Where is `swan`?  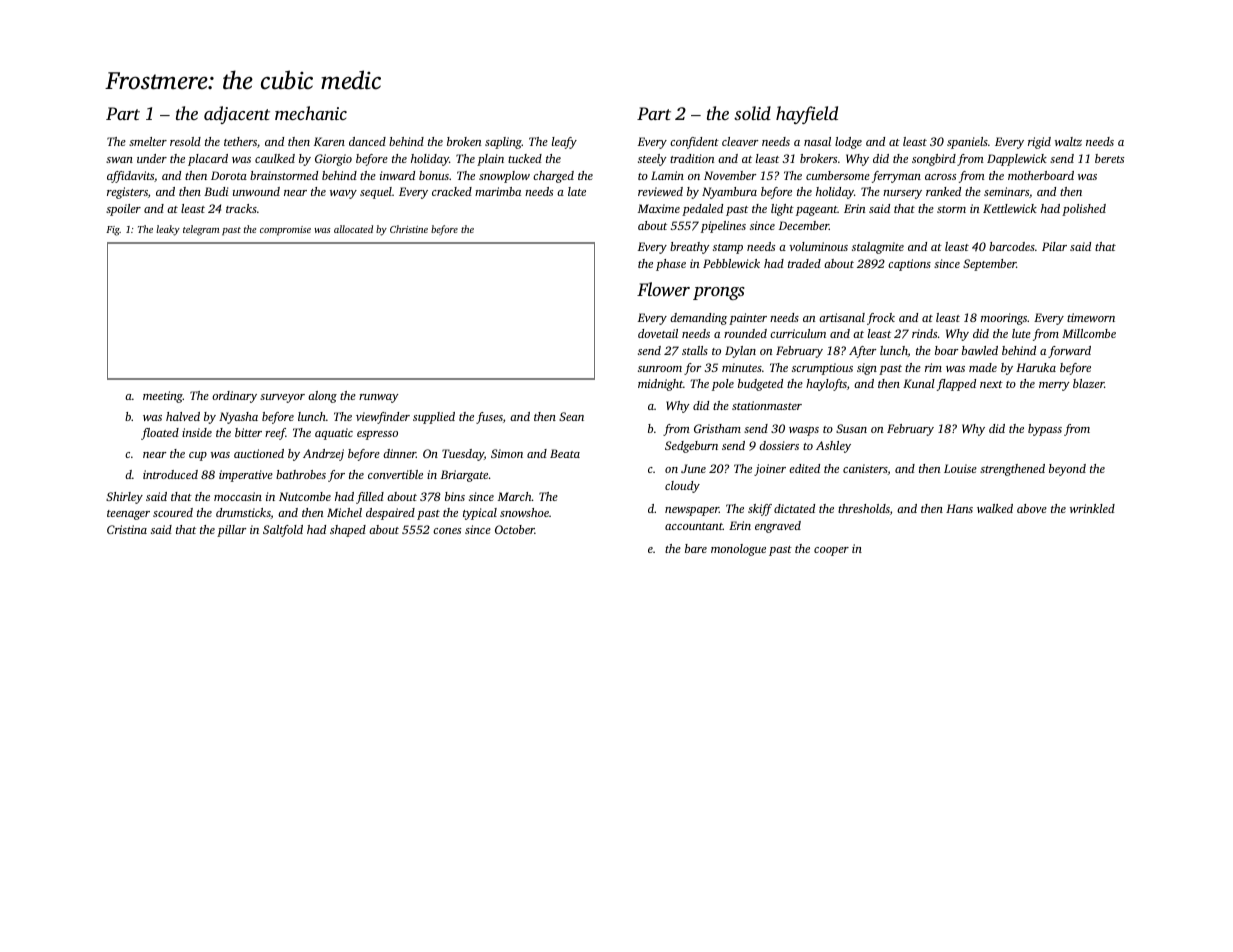
swan is located at coordinates (119, 160).
